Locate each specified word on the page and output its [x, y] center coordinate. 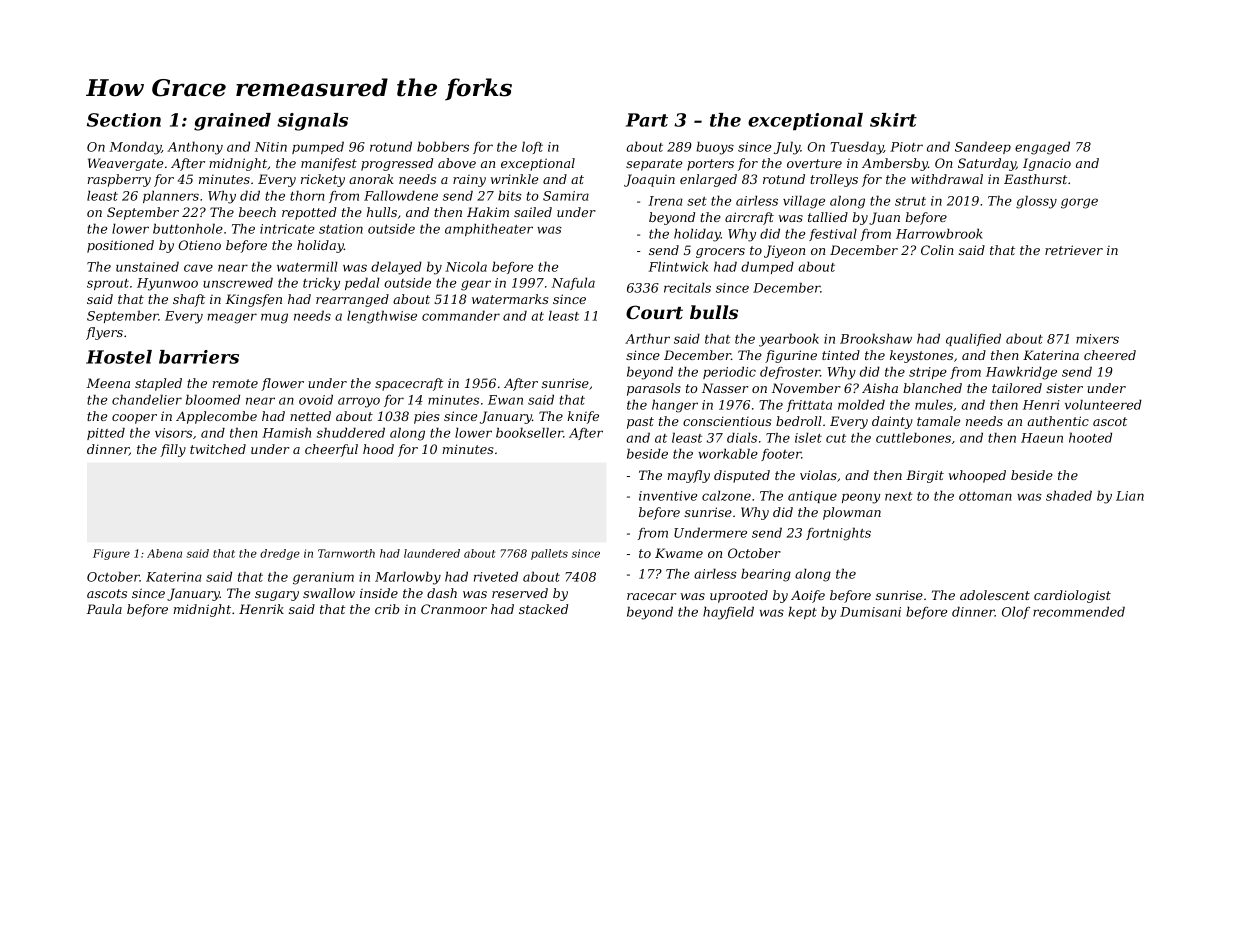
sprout [108, 284]
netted [310, 416]
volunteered [1103, 404]
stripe [928, 373]
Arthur [647, 338]
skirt [893, 120]
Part [647, 120]
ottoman [985, 496]
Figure [111, 554]
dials [742, 437]
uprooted [739, 596]
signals [312, 122]
